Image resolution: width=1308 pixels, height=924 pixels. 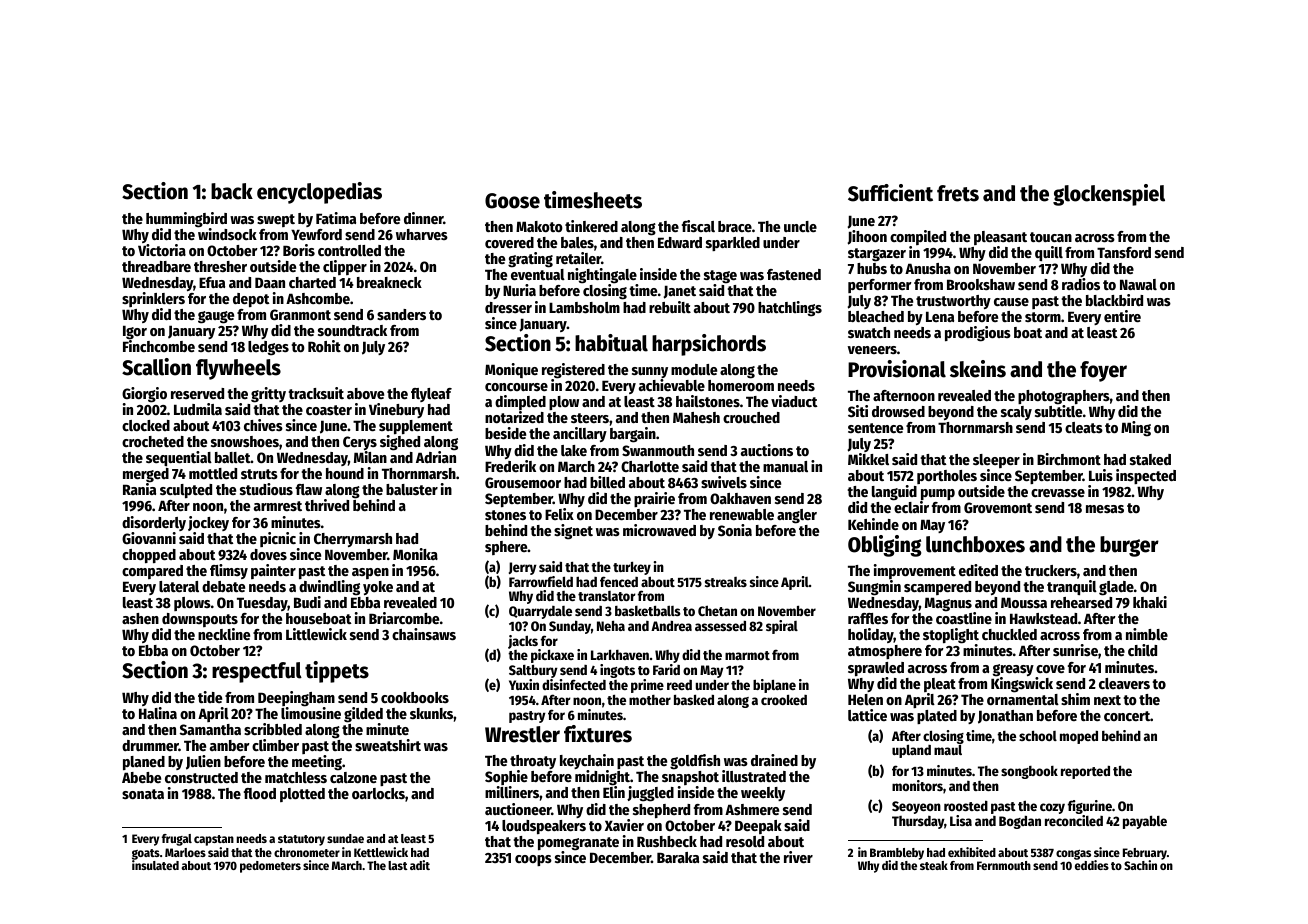 I want to click on nightingale, so click(x=603, y=276).
